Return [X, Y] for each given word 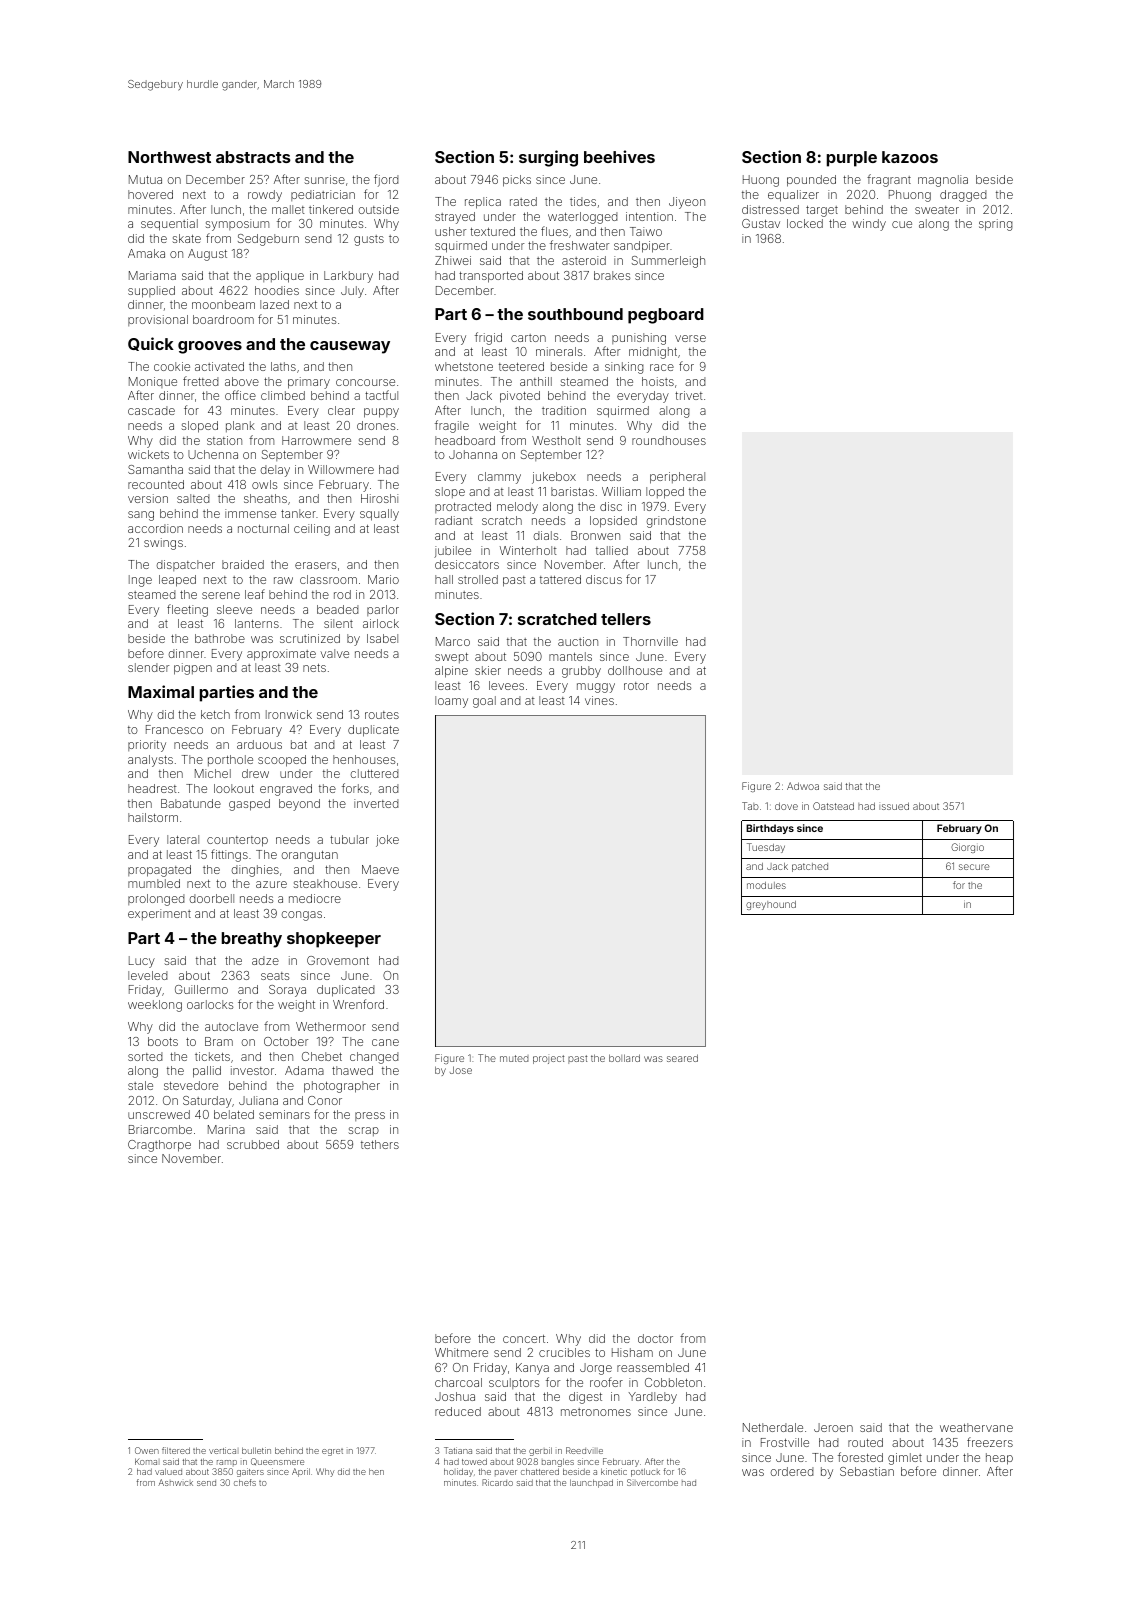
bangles [558, 1462]
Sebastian [867, 1471]
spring [996, 225]
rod [342, 594]
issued [894, 806]
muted [514, 1058]
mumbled [154, 883]
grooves [210, 347]
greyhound [771, 905]
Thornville [650, 641]
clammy [499, 478]
